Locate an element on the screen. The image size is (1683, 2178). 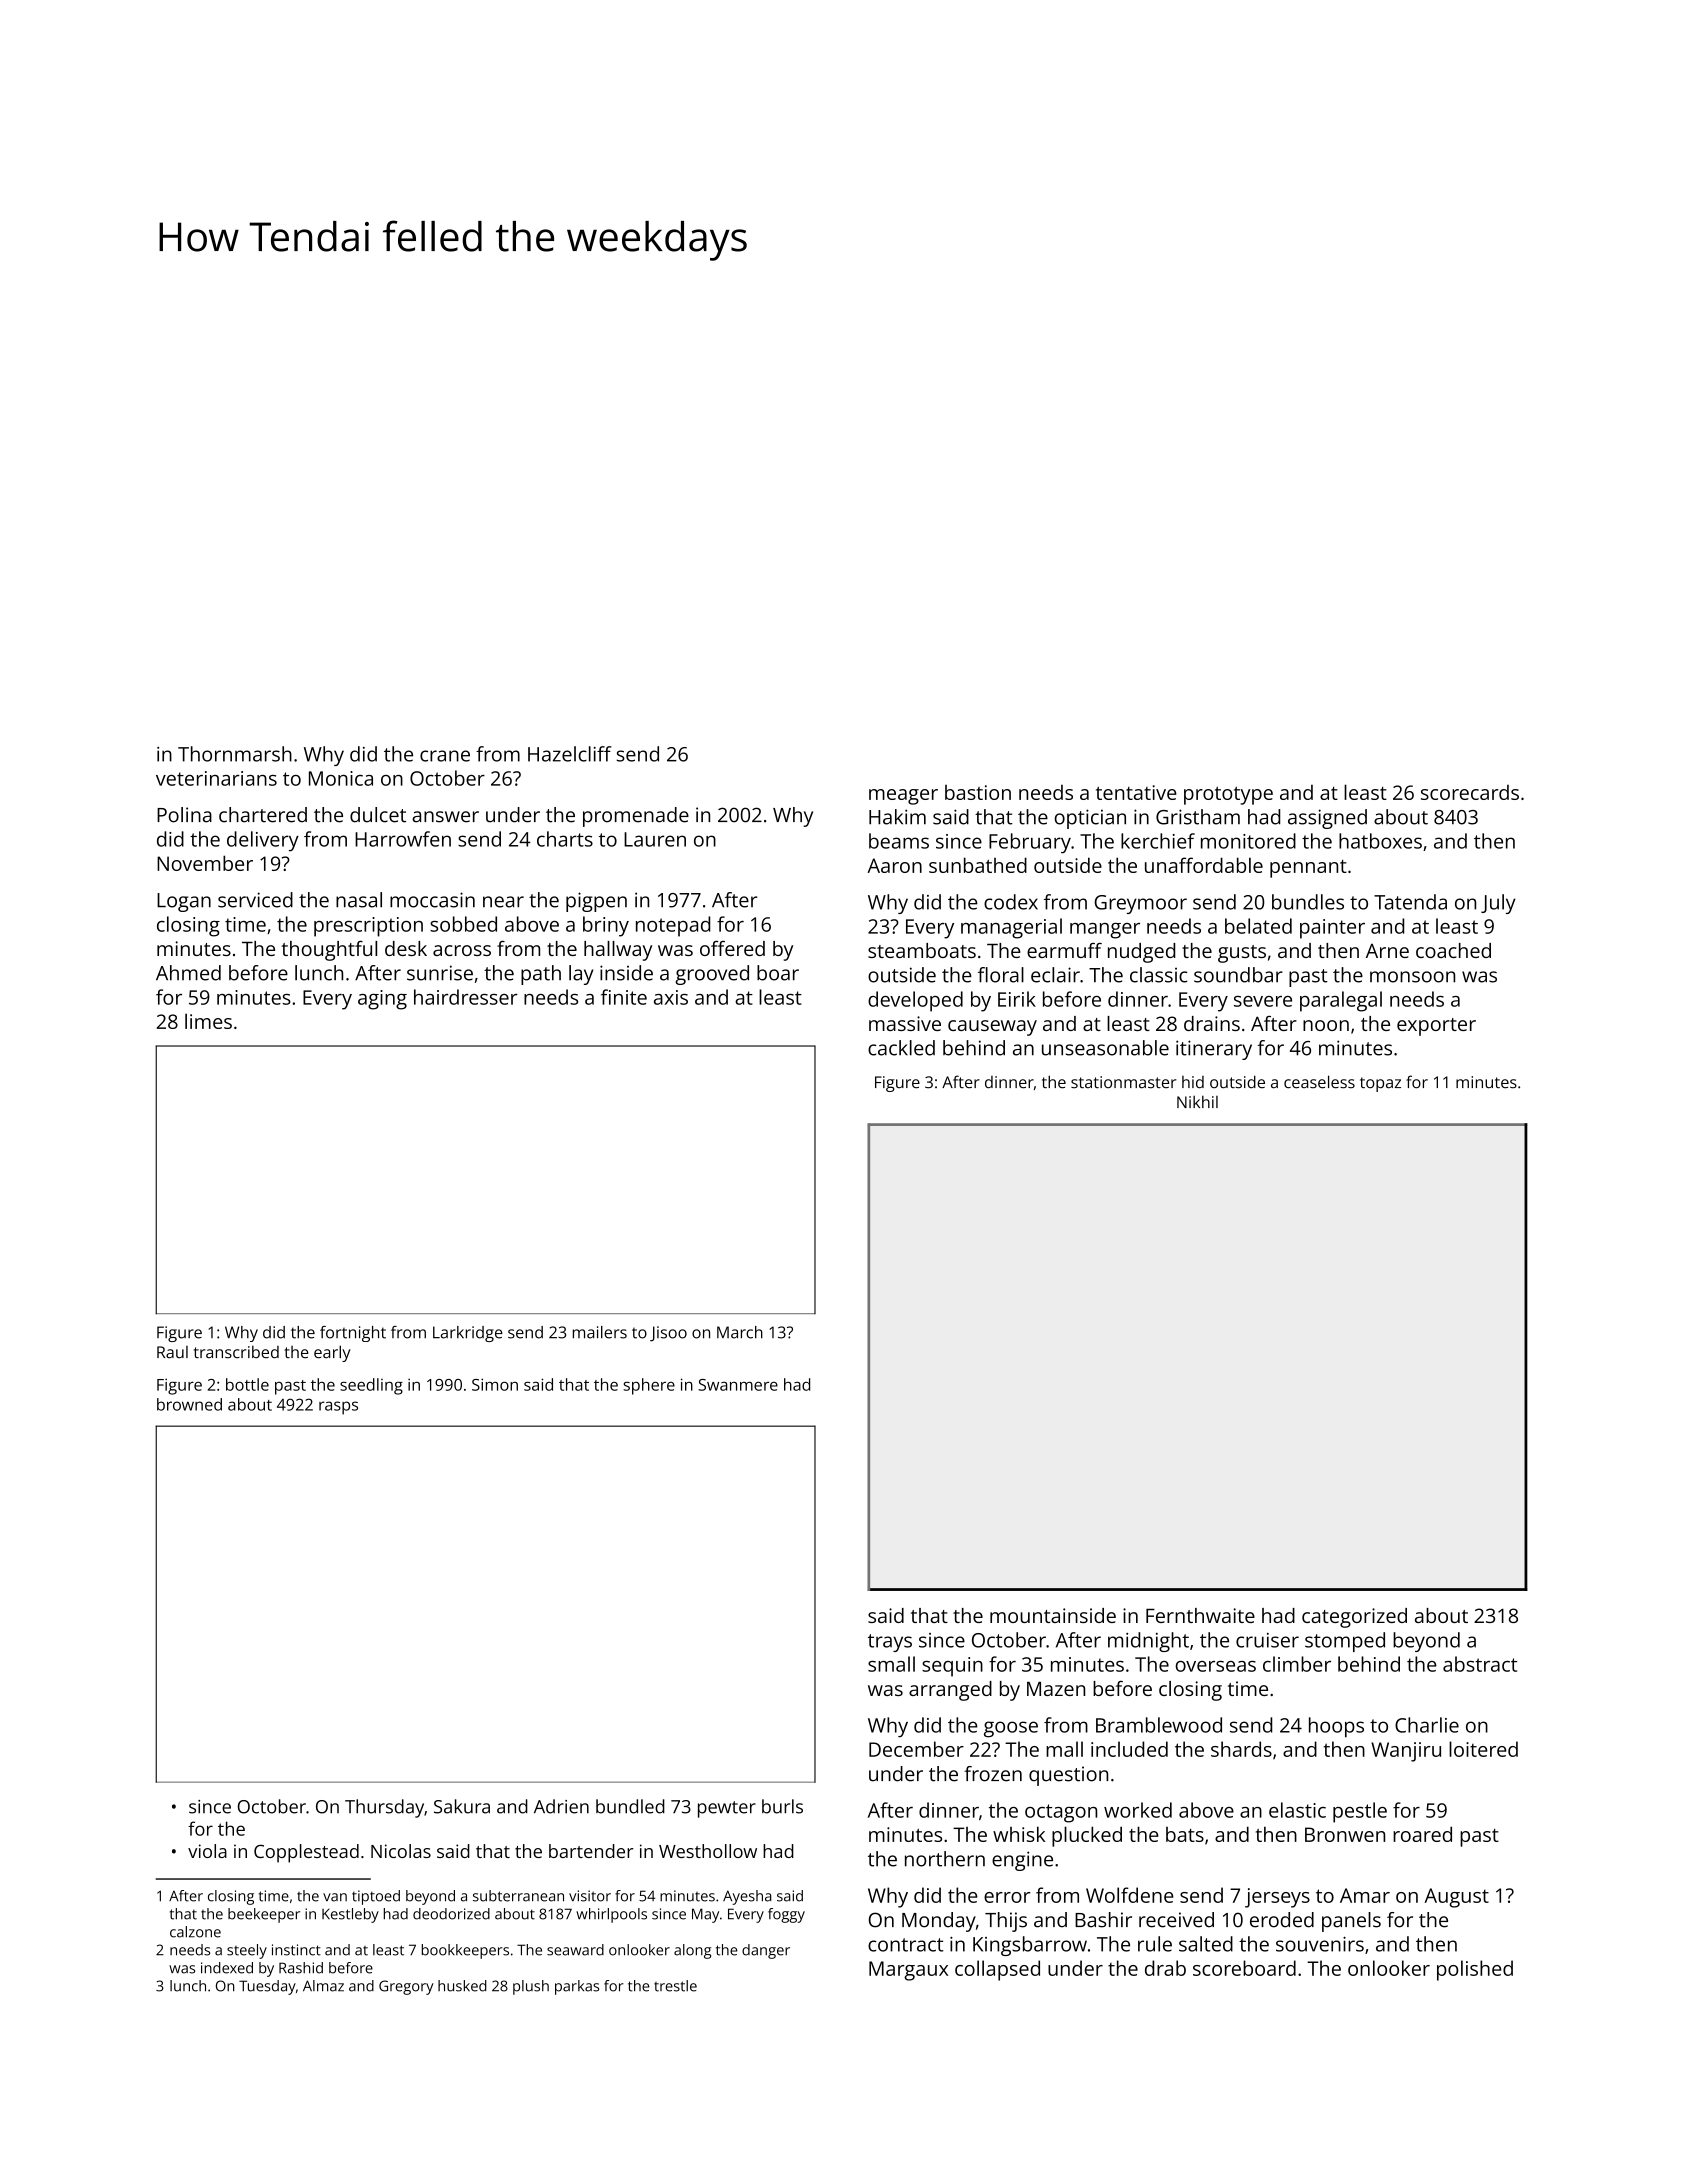
Thornmarsh is located at coordinates (235, 754).
